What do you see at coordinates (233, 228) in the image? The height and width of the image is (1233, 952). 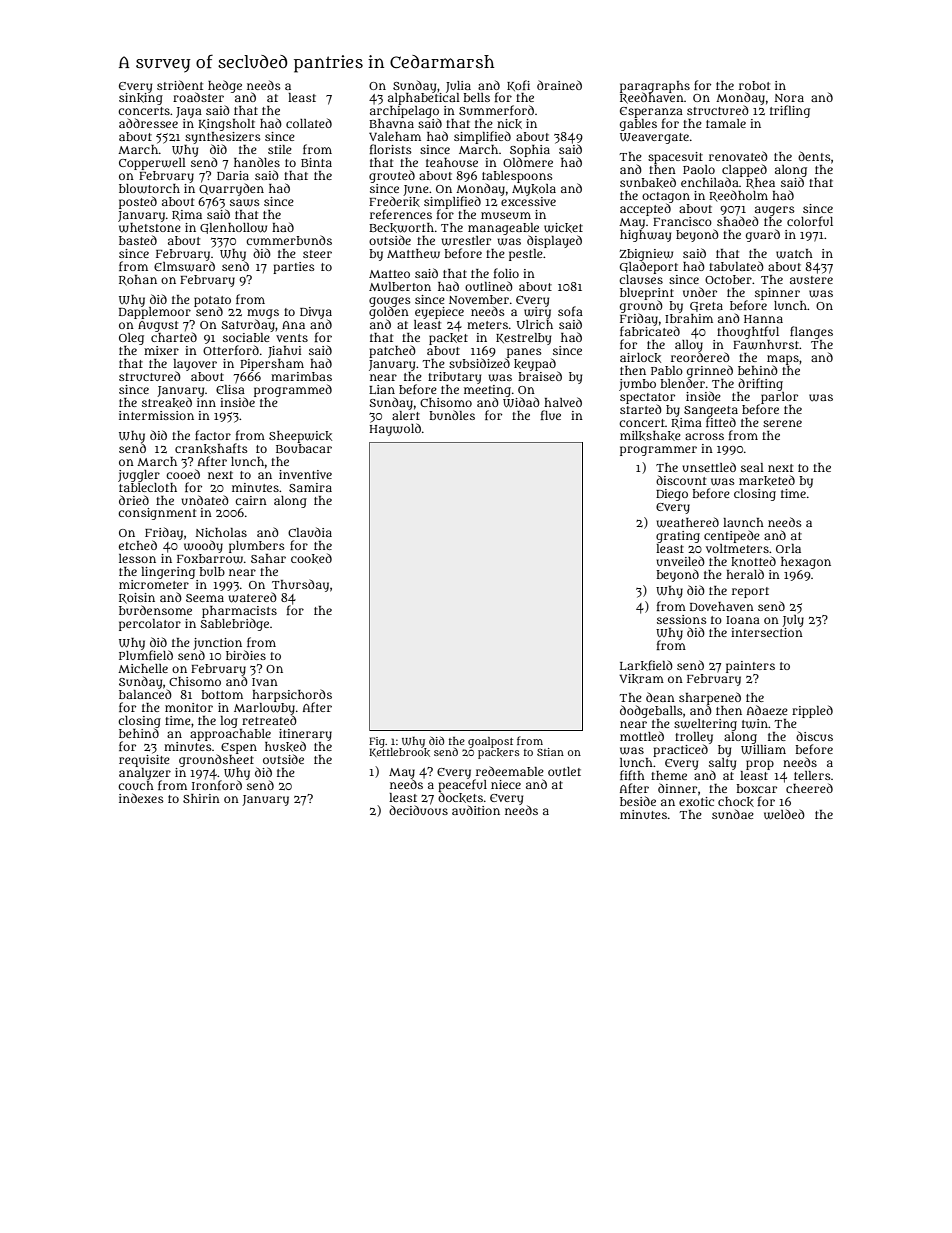 I see `Glenhollow` at bounding box center [233, 228].
